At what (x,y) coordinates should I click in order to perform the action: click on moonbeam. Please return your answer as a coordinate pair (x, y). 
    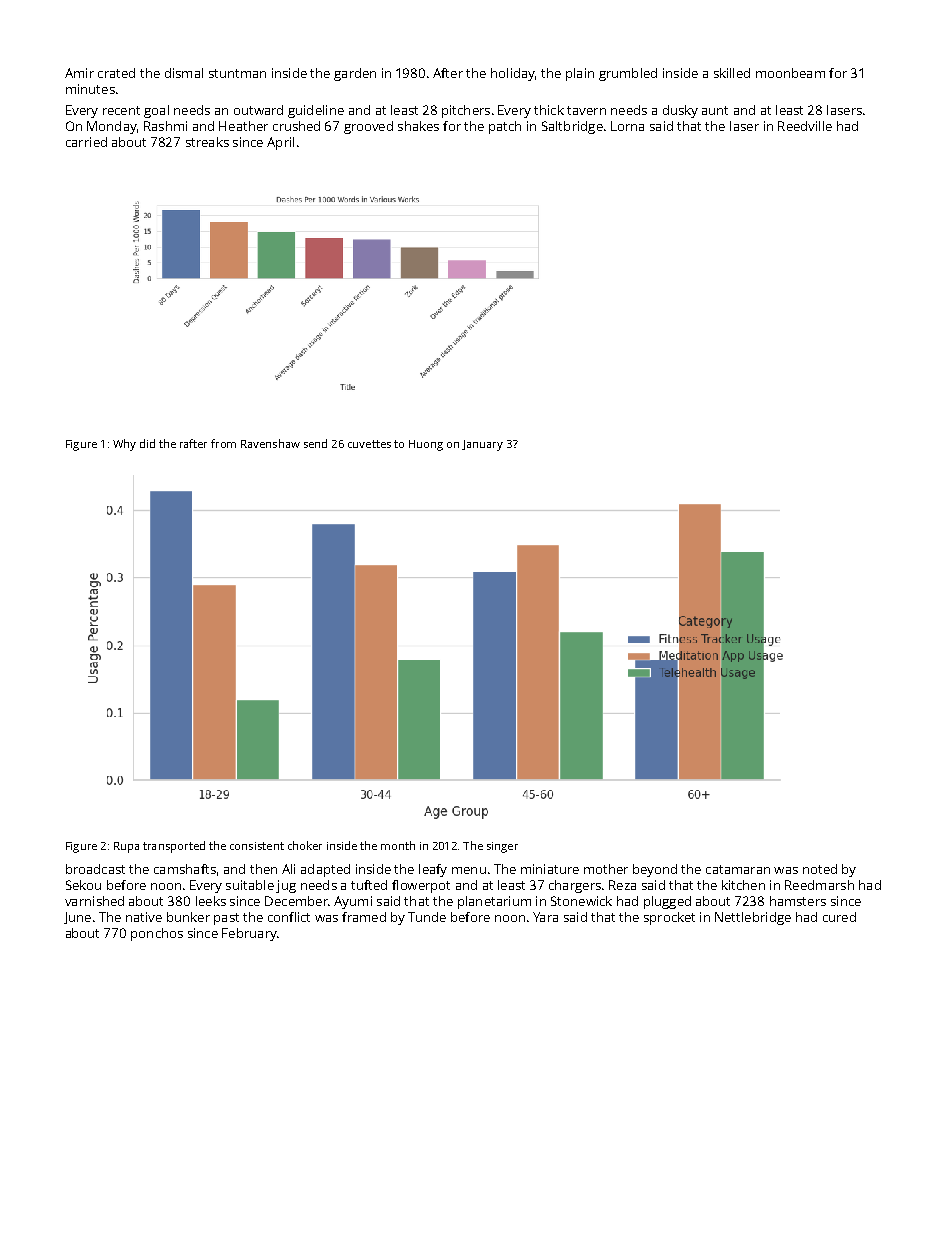
    Looking at the image, I should click on (790, 73).
